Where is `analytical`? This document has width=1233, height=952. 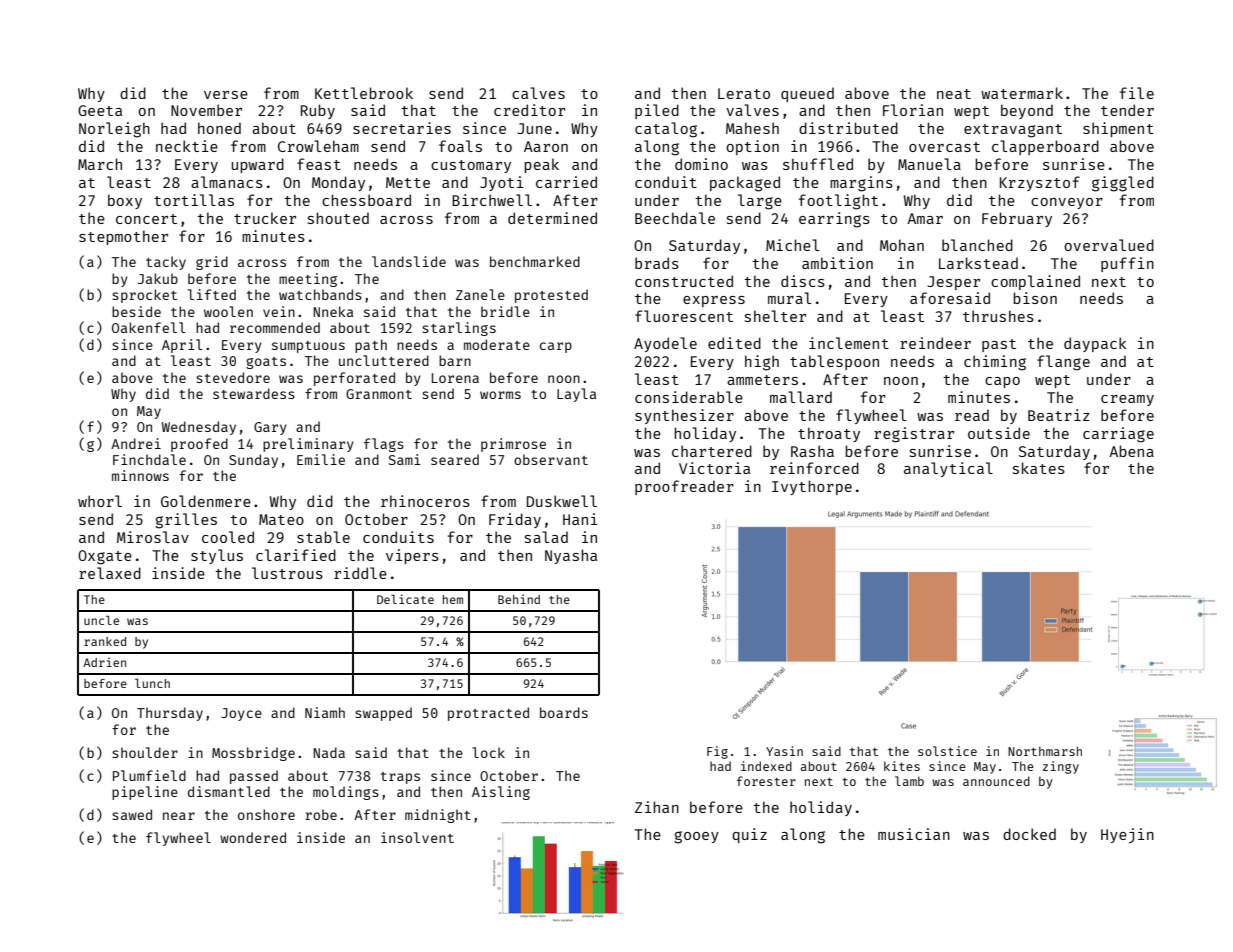 analytical is located at coordinates (948, 469).
